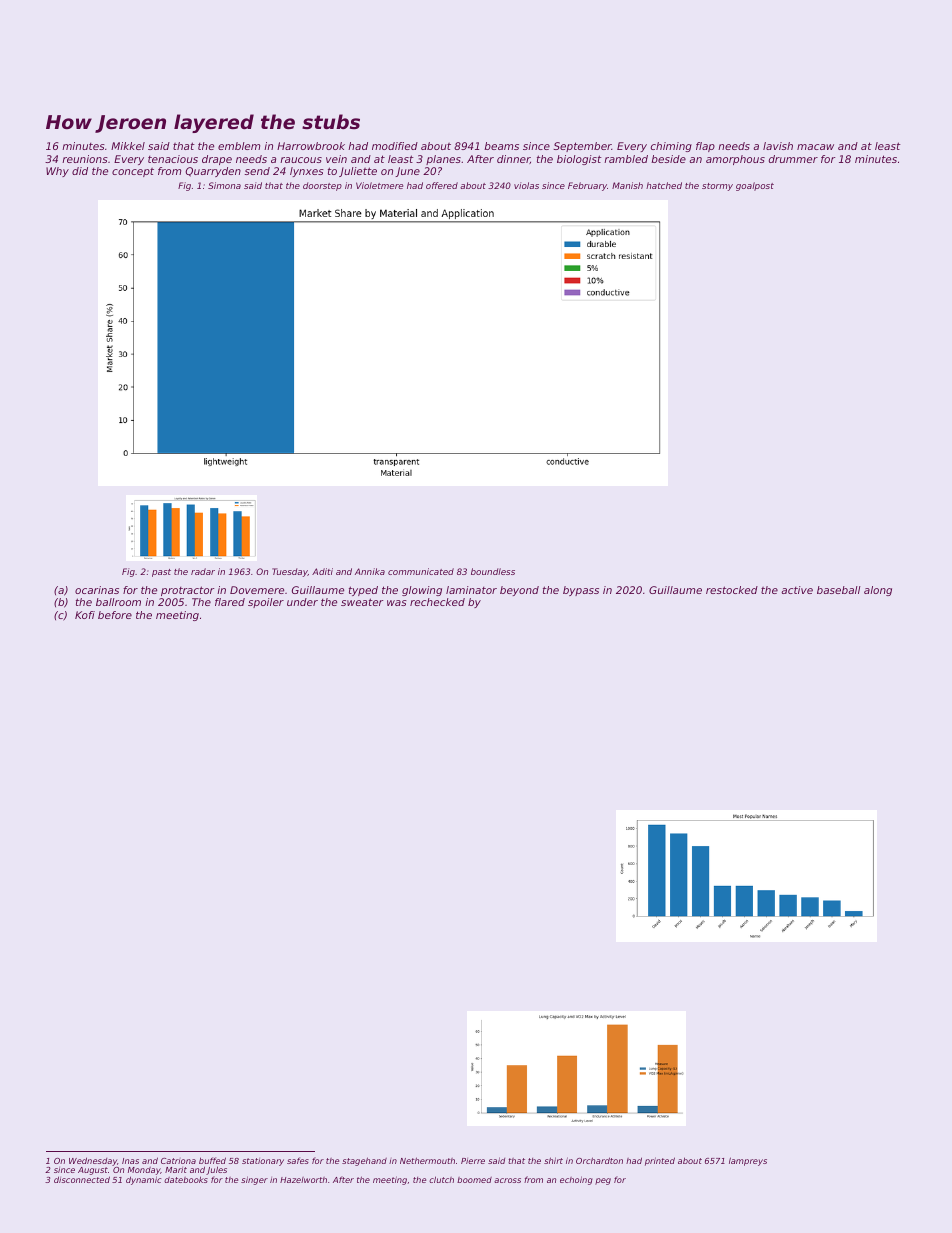  Describe the element at coordinates (748, 1161) in the page. I see `lampreys` at that location.
